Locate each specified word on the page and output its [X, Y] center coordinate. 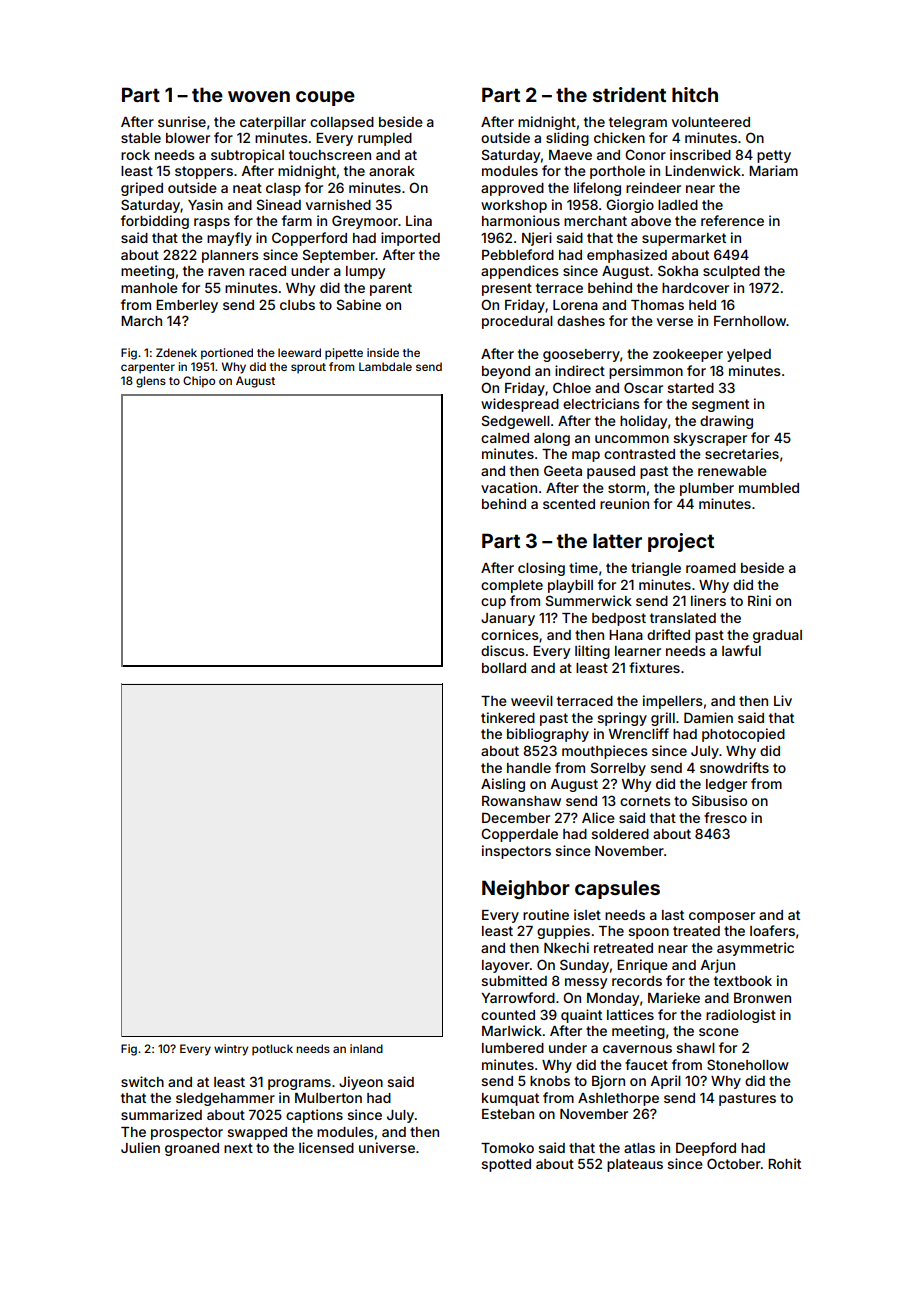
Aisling [503, 785]
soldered [620, 834]
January [508, 619]
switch [142, 1081]
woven [259, 96]
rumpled [385, 139]
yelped [749, 355]
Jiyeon [361, 1083]
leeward [299, 352]
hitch [695, 94]
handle [529, 768]
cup [493, 603]
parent [391, 289]
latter [617, 540]
